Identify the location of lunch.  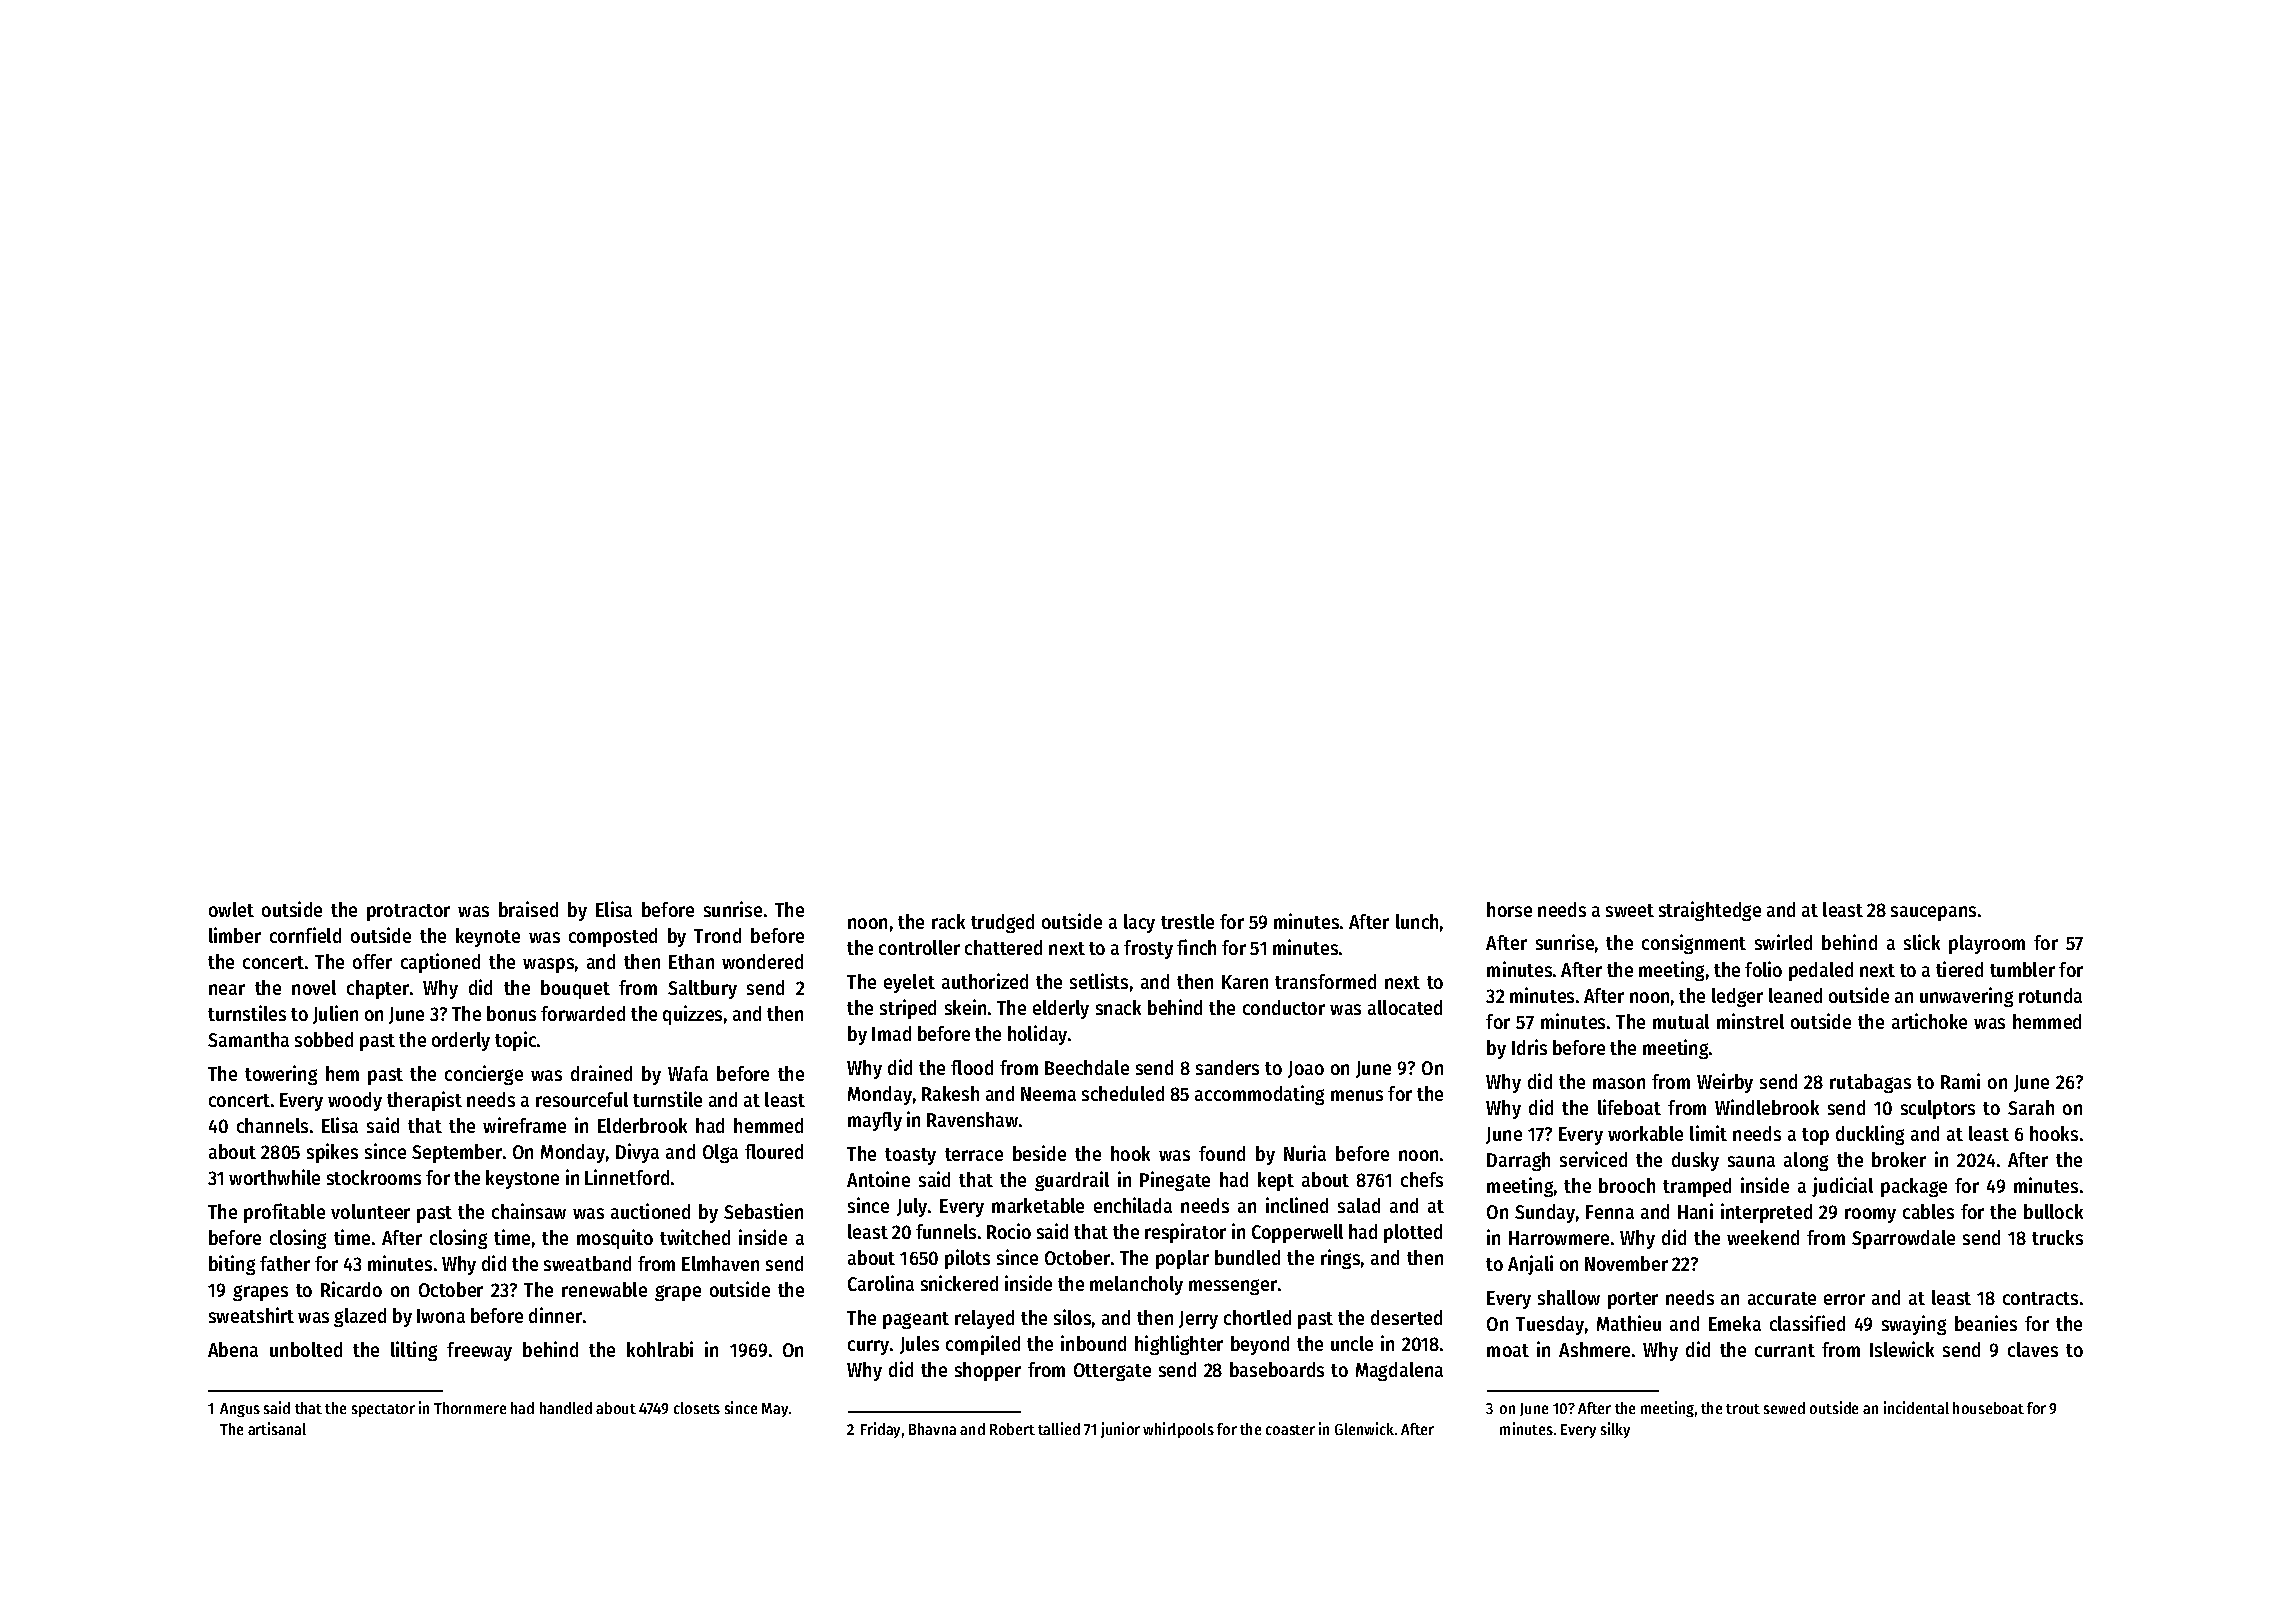
(1417, 921).
